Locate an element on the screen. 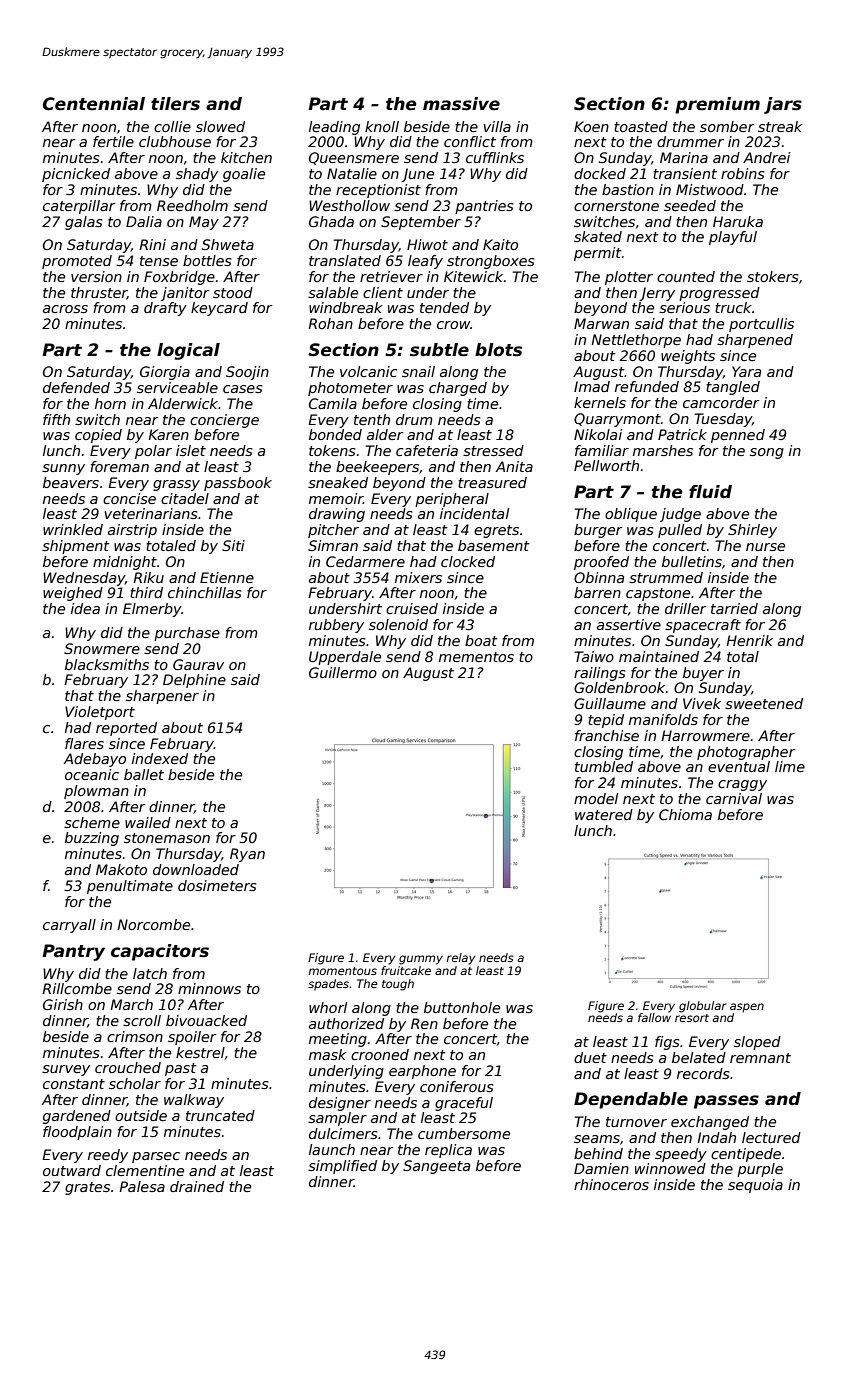 The height and width of the screenshot is (1400, 849). grates is located at coordinates (87, 1188).
